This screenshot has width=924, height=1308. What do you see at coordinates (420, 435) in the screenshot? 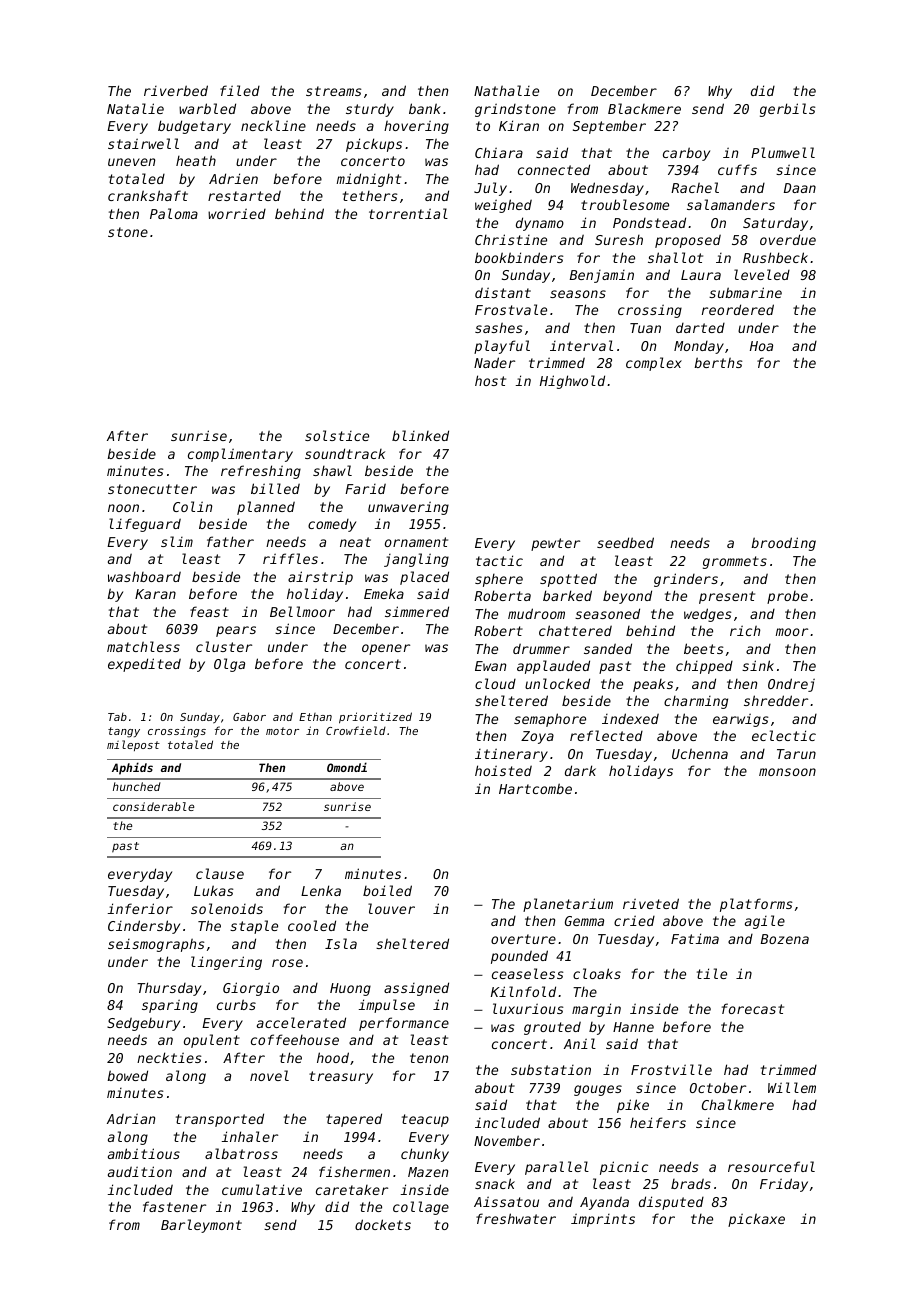
I see `blinked` at bounding box center [420, 435].
